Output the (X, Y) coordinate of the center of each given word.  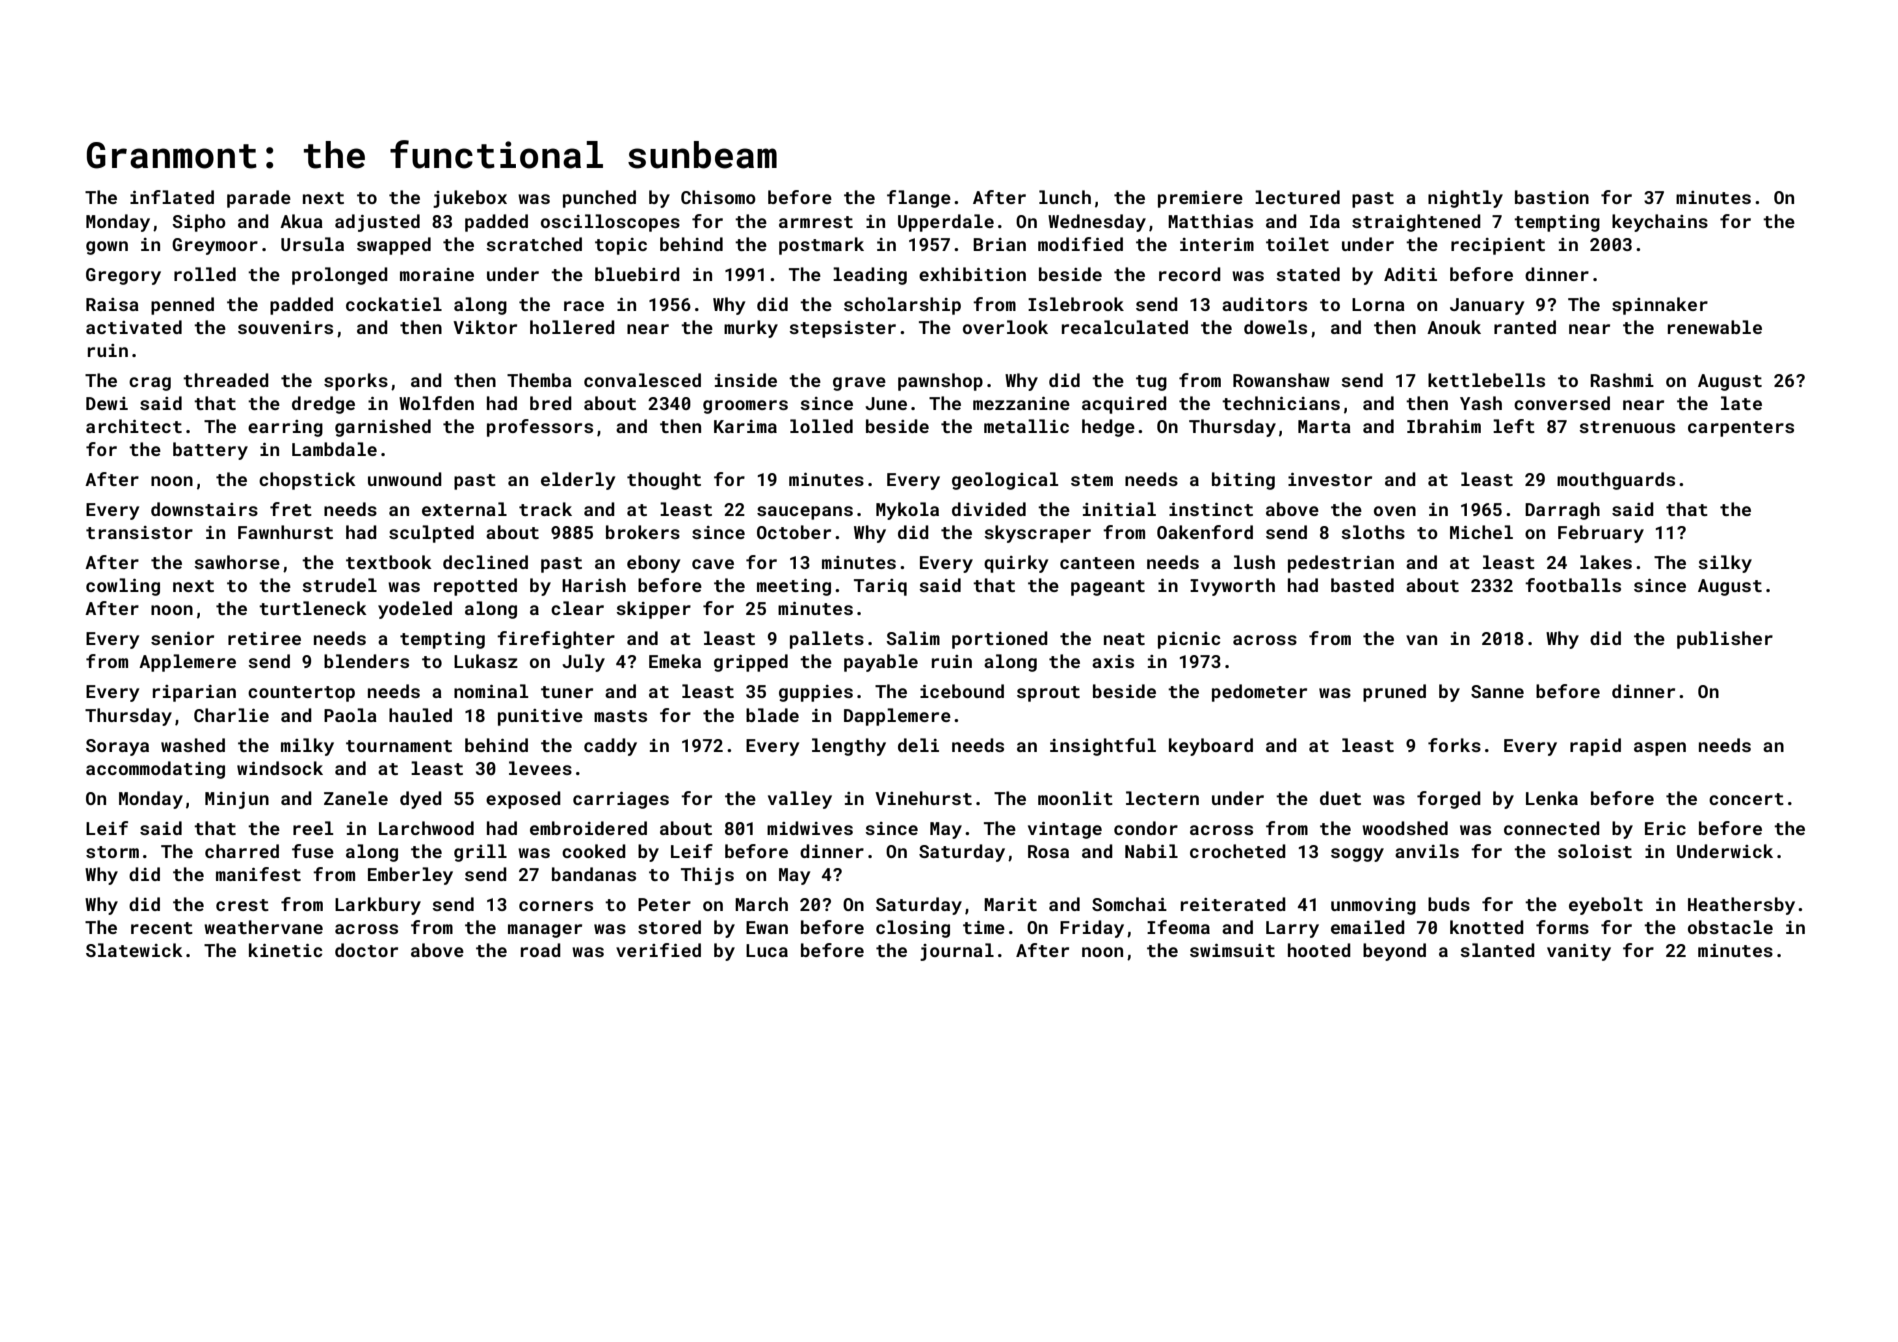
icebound (962, 691)
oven (1395, 511)
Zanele (356, 798)
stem (1092, 480)
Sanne (1497, 691)
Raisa (112, 304)
